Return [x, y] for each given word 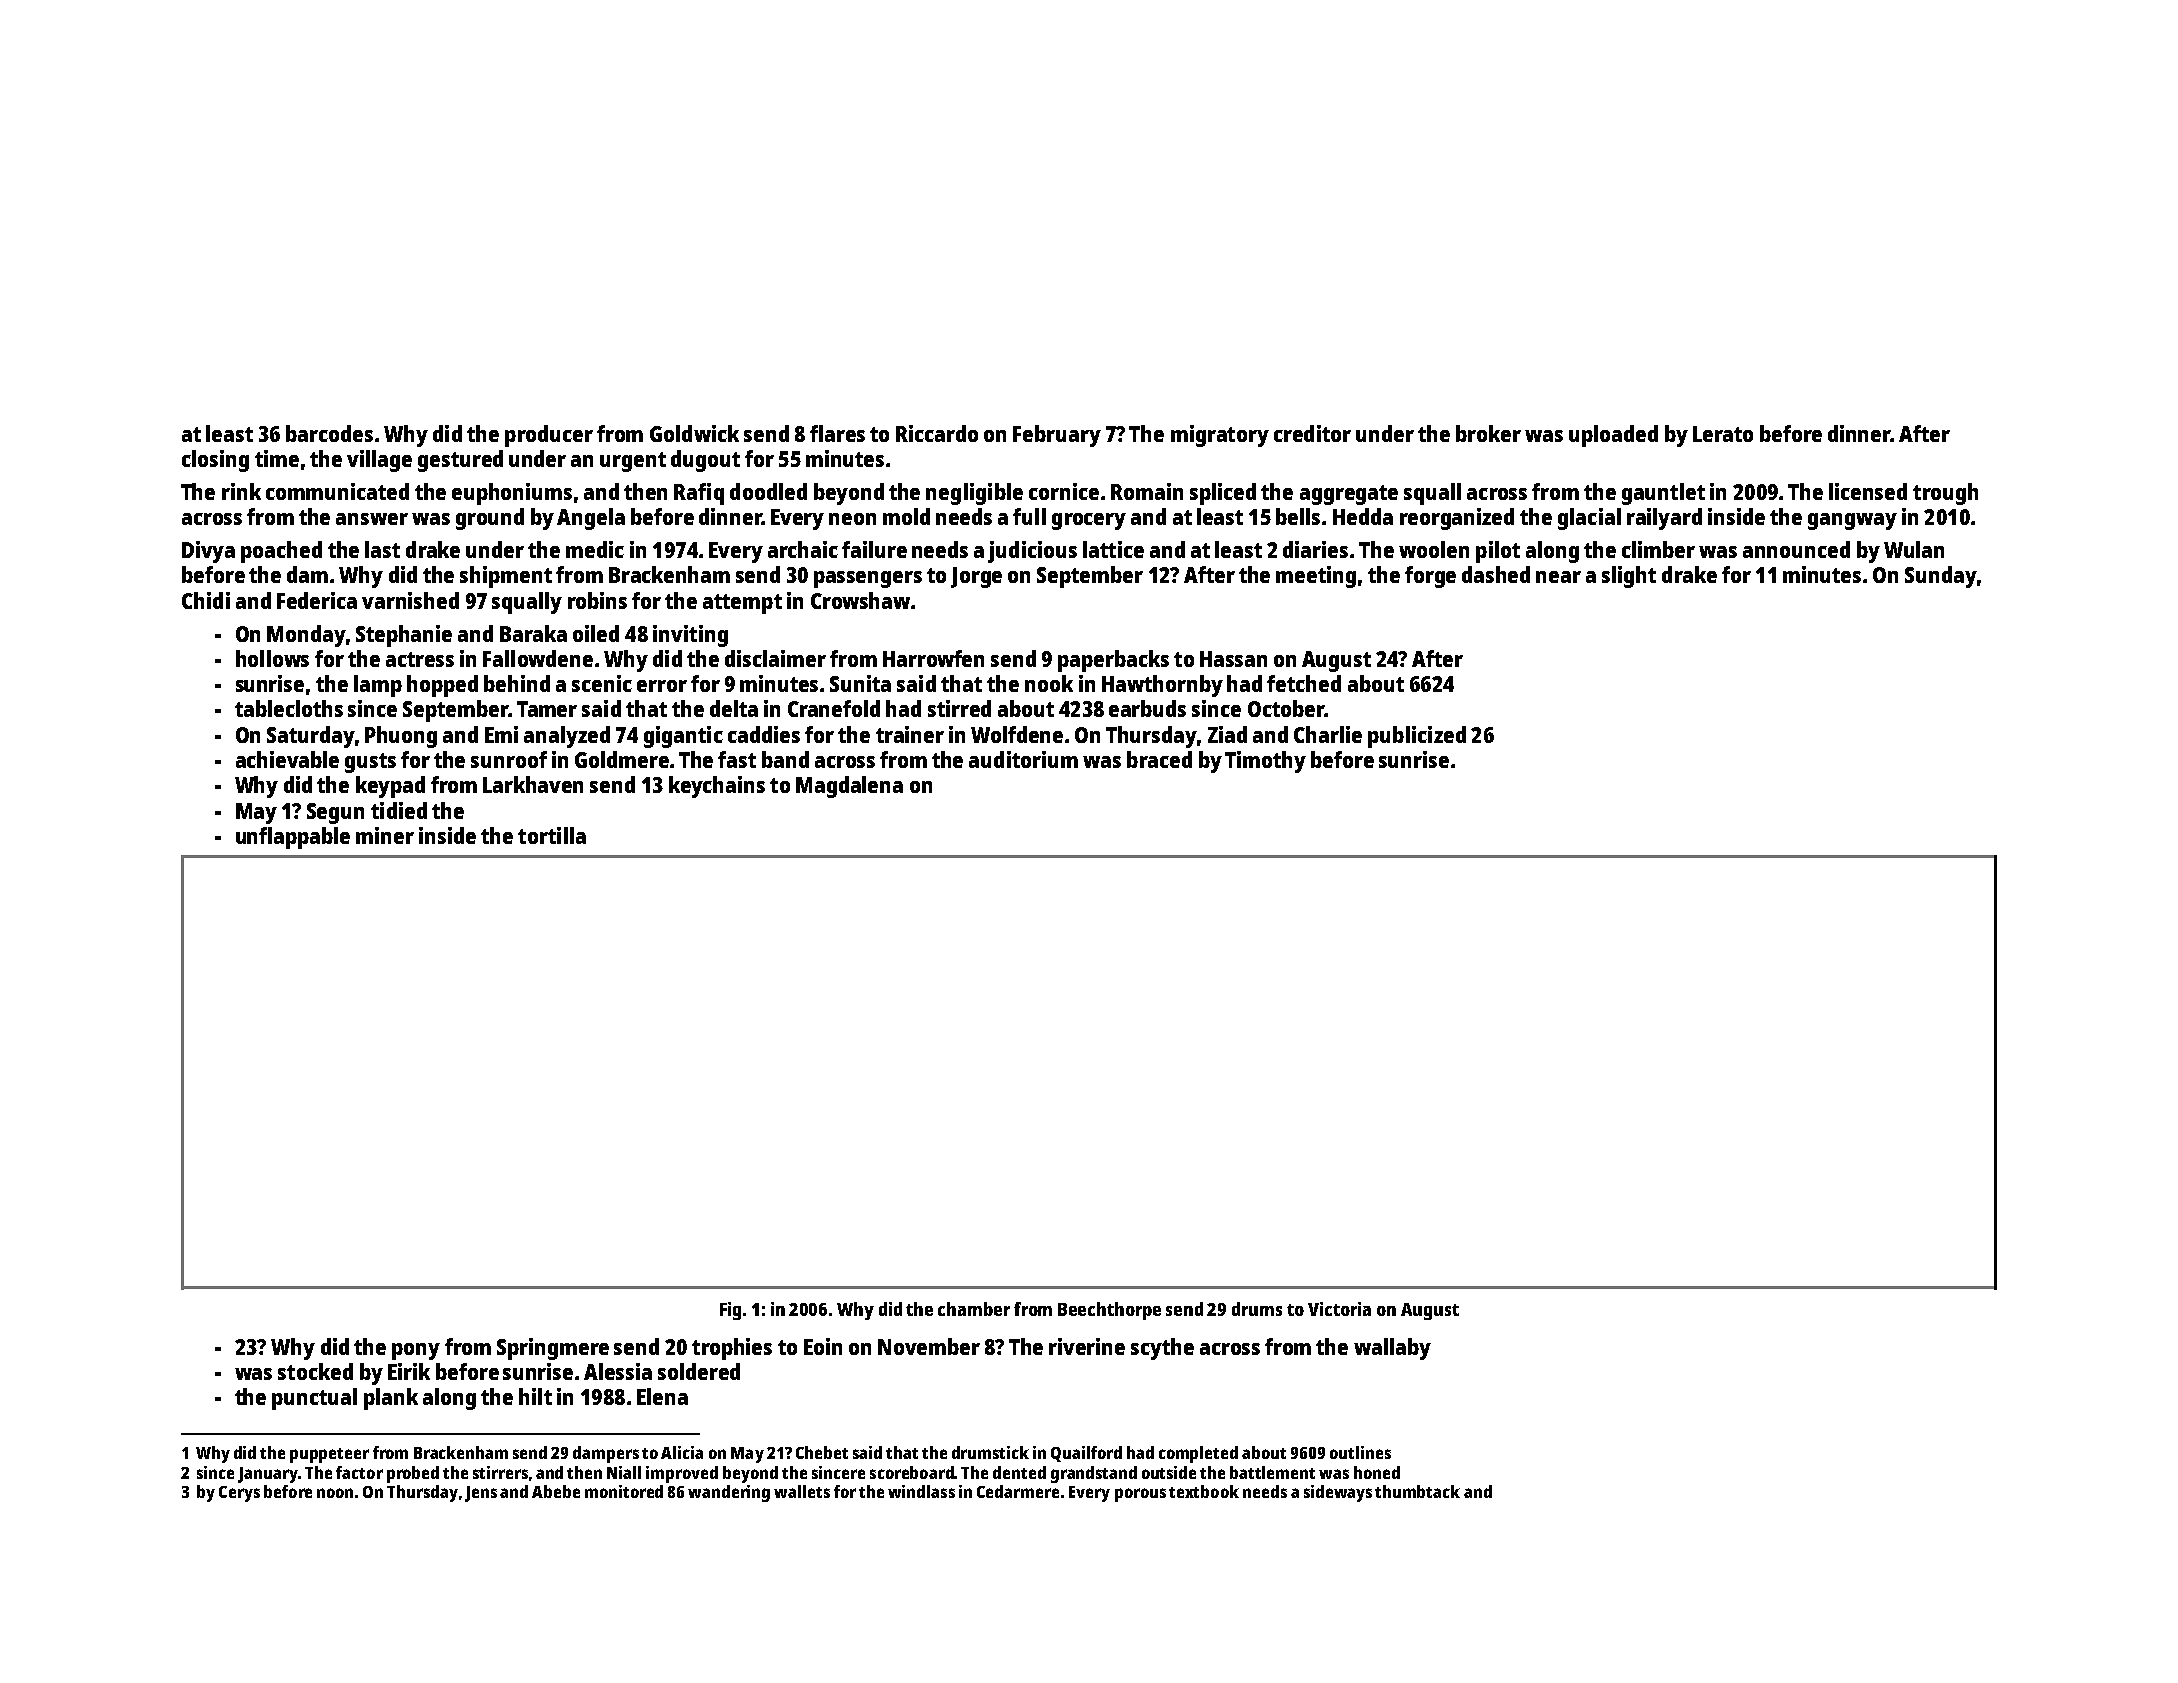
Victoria [1339, 1309]
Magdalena [849, 787]
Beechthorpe [1109, 1311]
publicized [1417, 737]
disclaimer [775, 658]
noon [335, 1493]
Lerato [1723, 434]
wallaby [1392, 1349]
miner [385, 835]
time [277, 458]
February [1057, 436]
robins [597, 600]
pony [416, 1351]
